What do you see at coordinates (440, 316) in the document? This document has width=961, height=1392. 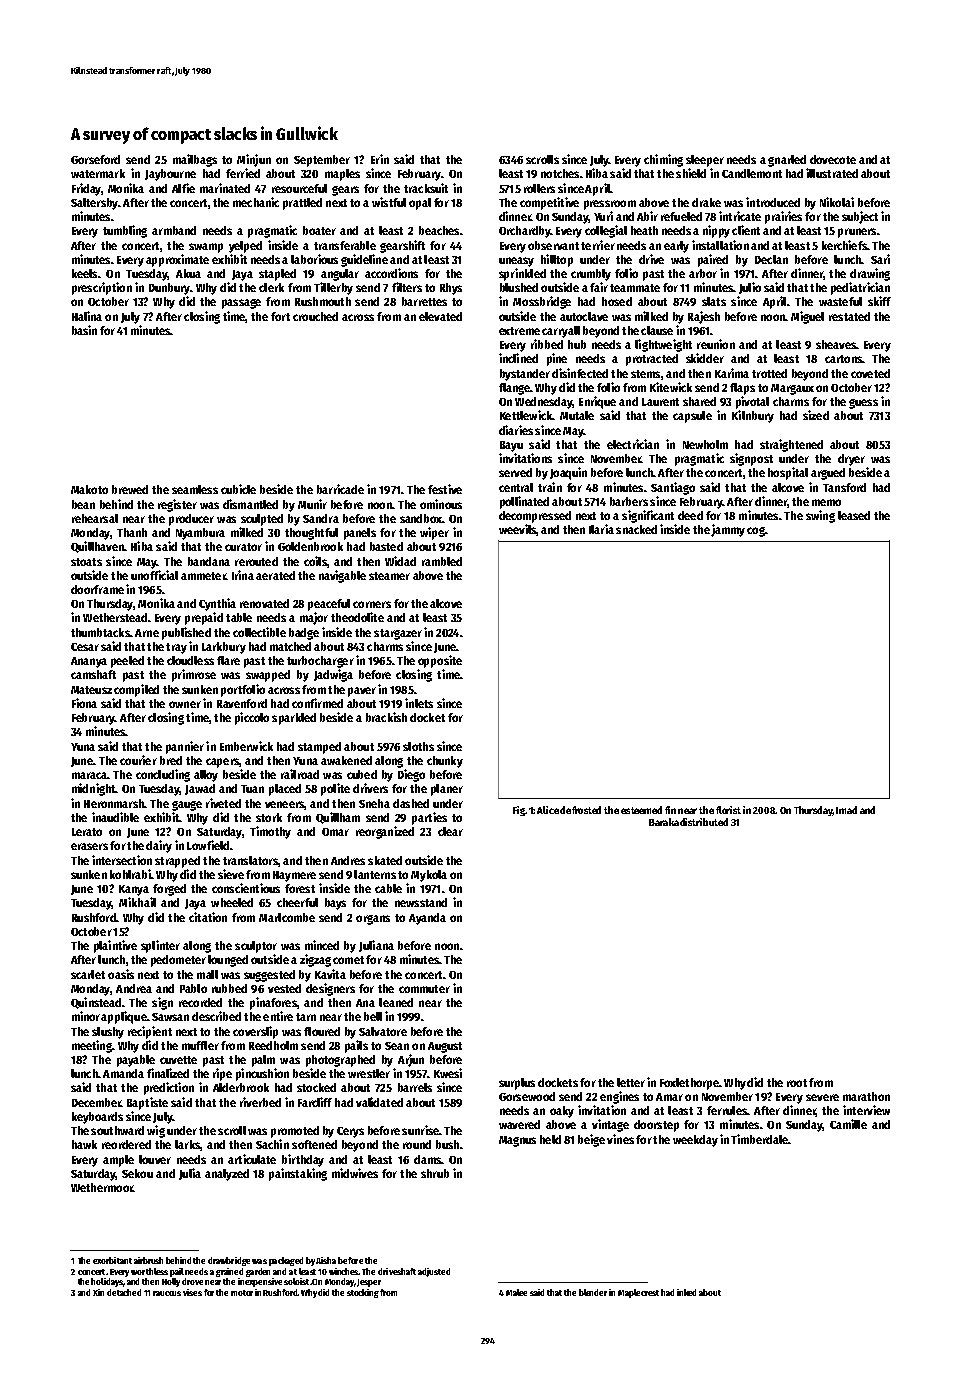 I see `elevated` at bounding box center [440, 316].
